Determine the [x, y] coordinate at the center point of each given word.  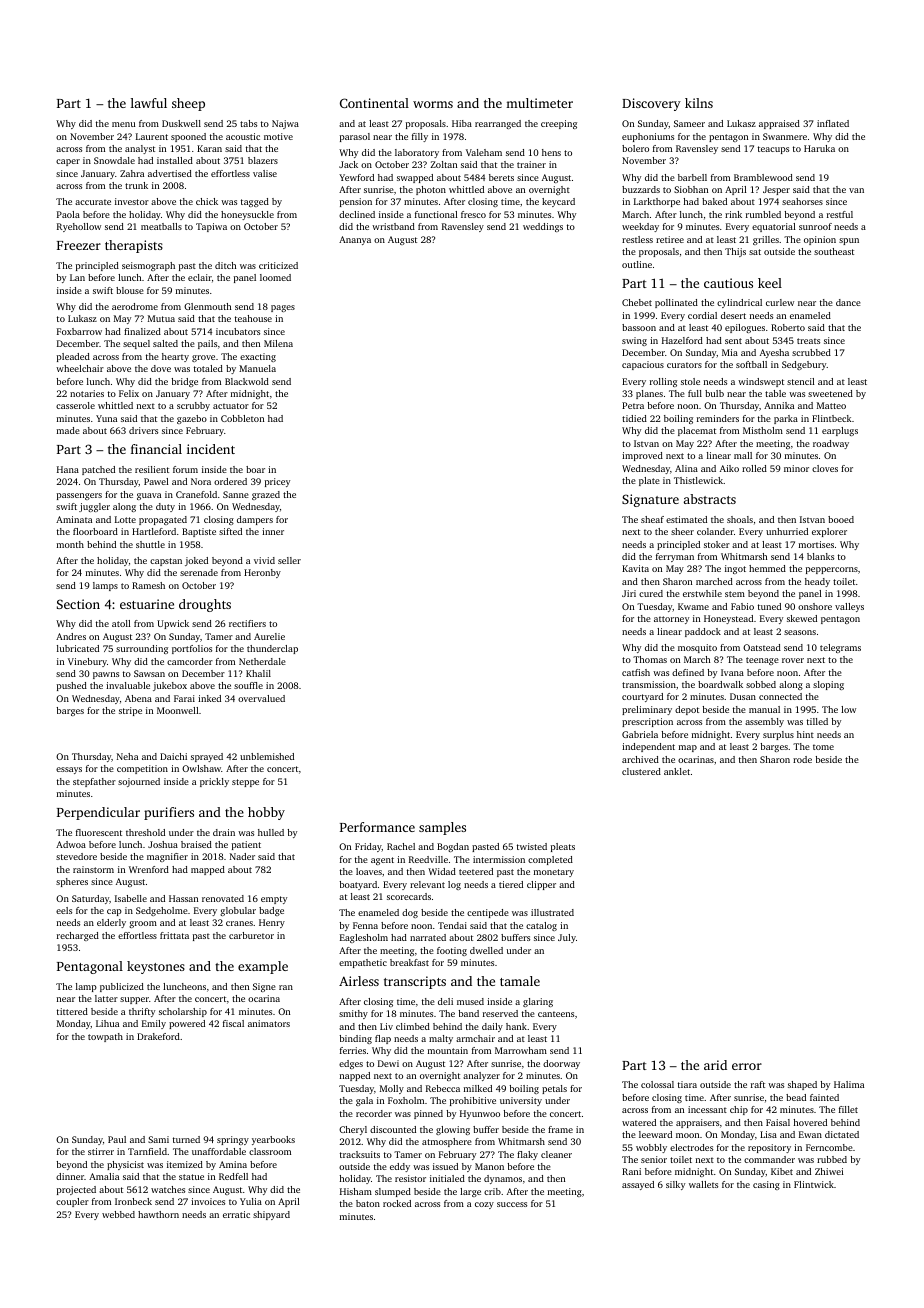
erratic [236, 1214]
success [512, 1204]
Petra [633, 405]
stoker [717, 544]
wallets [703, 1184]
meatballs [161, 226]
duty [165, 507]
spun [849, 241]
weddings [543, 227]
